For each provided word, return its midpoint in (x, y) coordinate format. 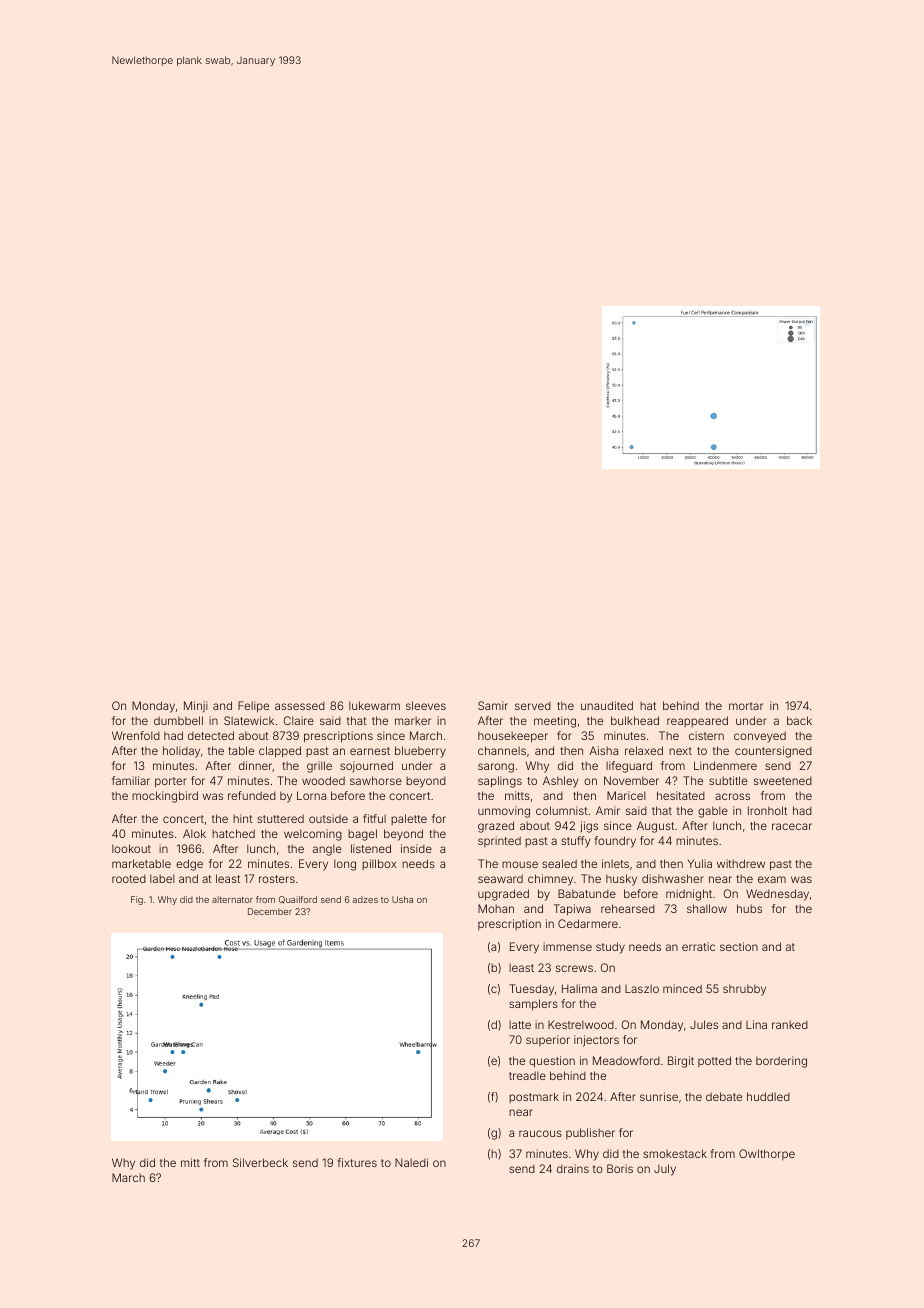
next (680, 751)
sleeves (426, 705)
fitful (374, 818)
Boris (620, 1168)
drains (573, 1168)
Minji (196, 706)
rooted (129, 879)
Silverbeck (260, 1162)
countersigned (773, 752)
